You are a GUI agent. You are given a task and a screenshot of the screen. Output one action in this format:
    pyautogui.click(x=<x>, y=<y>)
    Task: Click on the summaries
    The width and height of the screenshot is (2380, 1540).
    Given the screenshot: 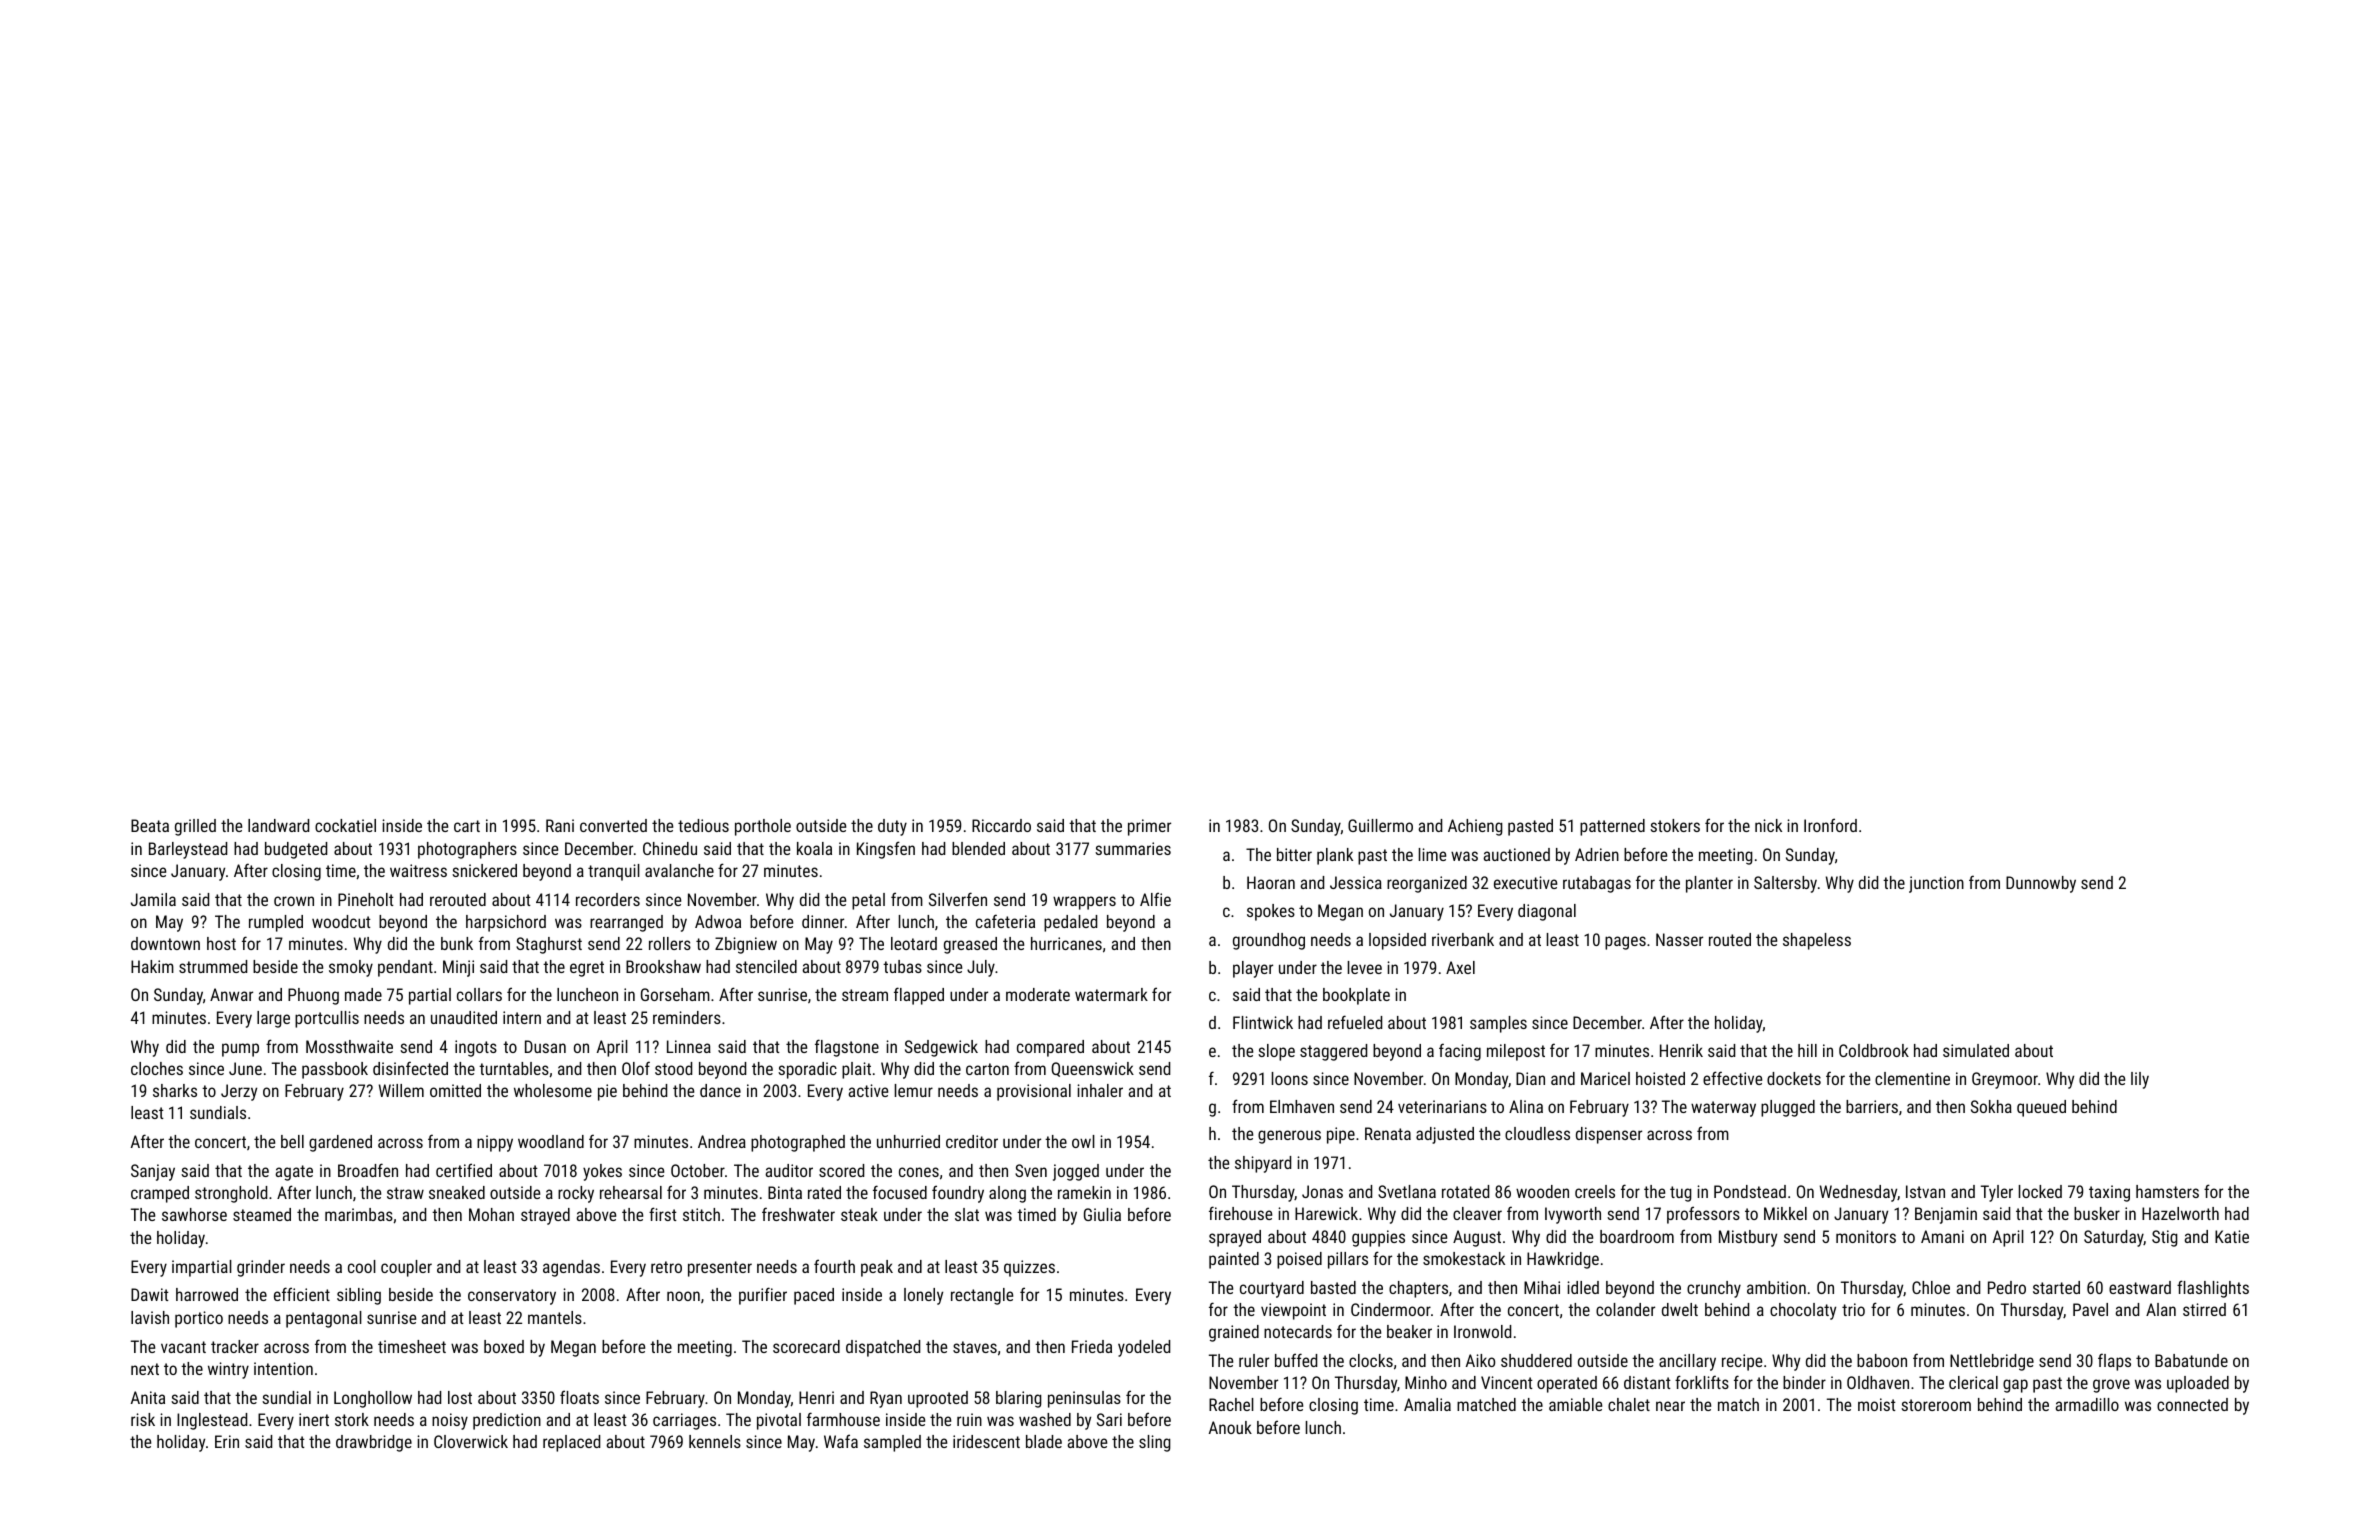 What is the action you would take?
    pyautogui.click(x=1133, y=848)
